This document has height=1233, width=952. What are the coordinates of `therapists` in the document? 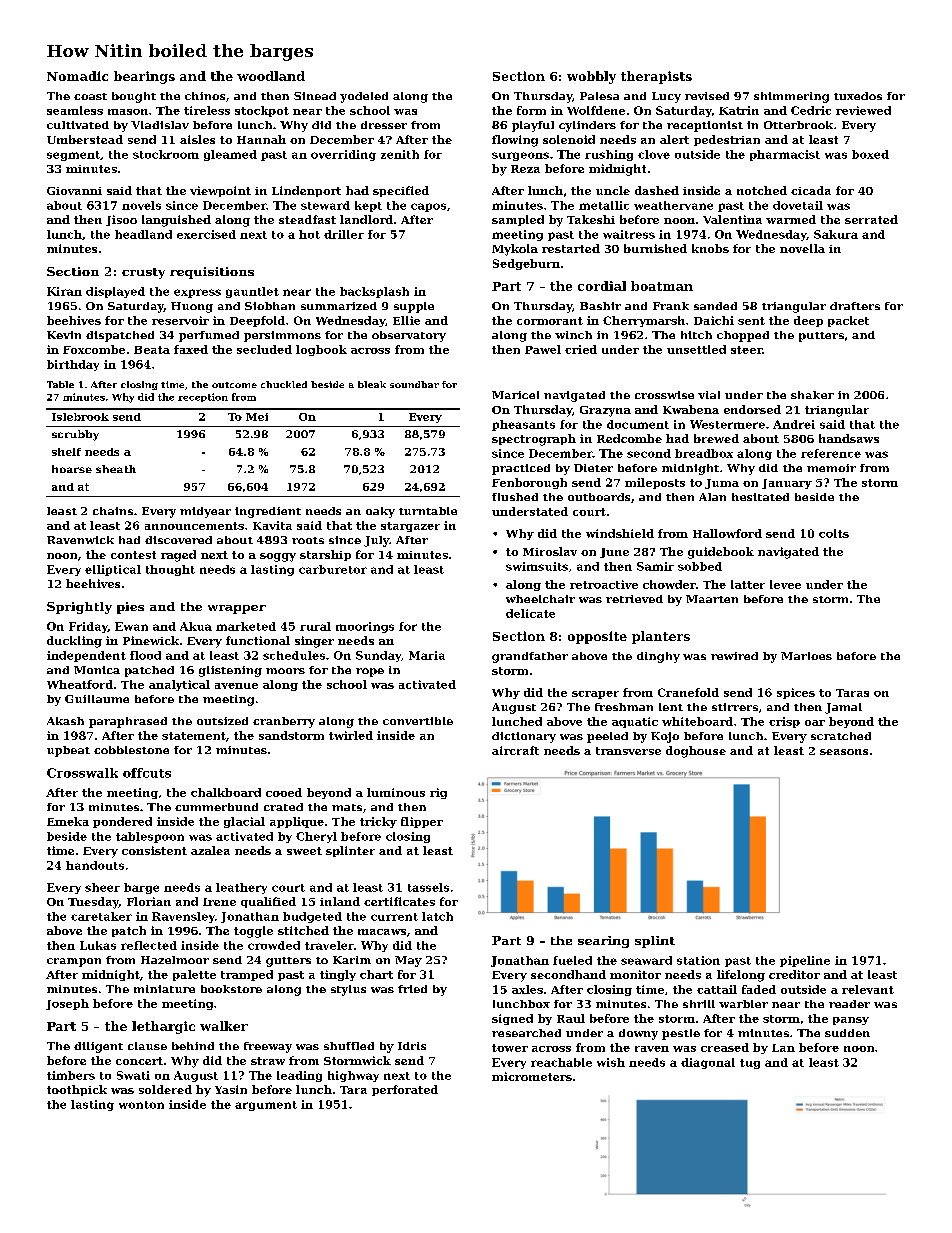 It's located at (656, 77).
